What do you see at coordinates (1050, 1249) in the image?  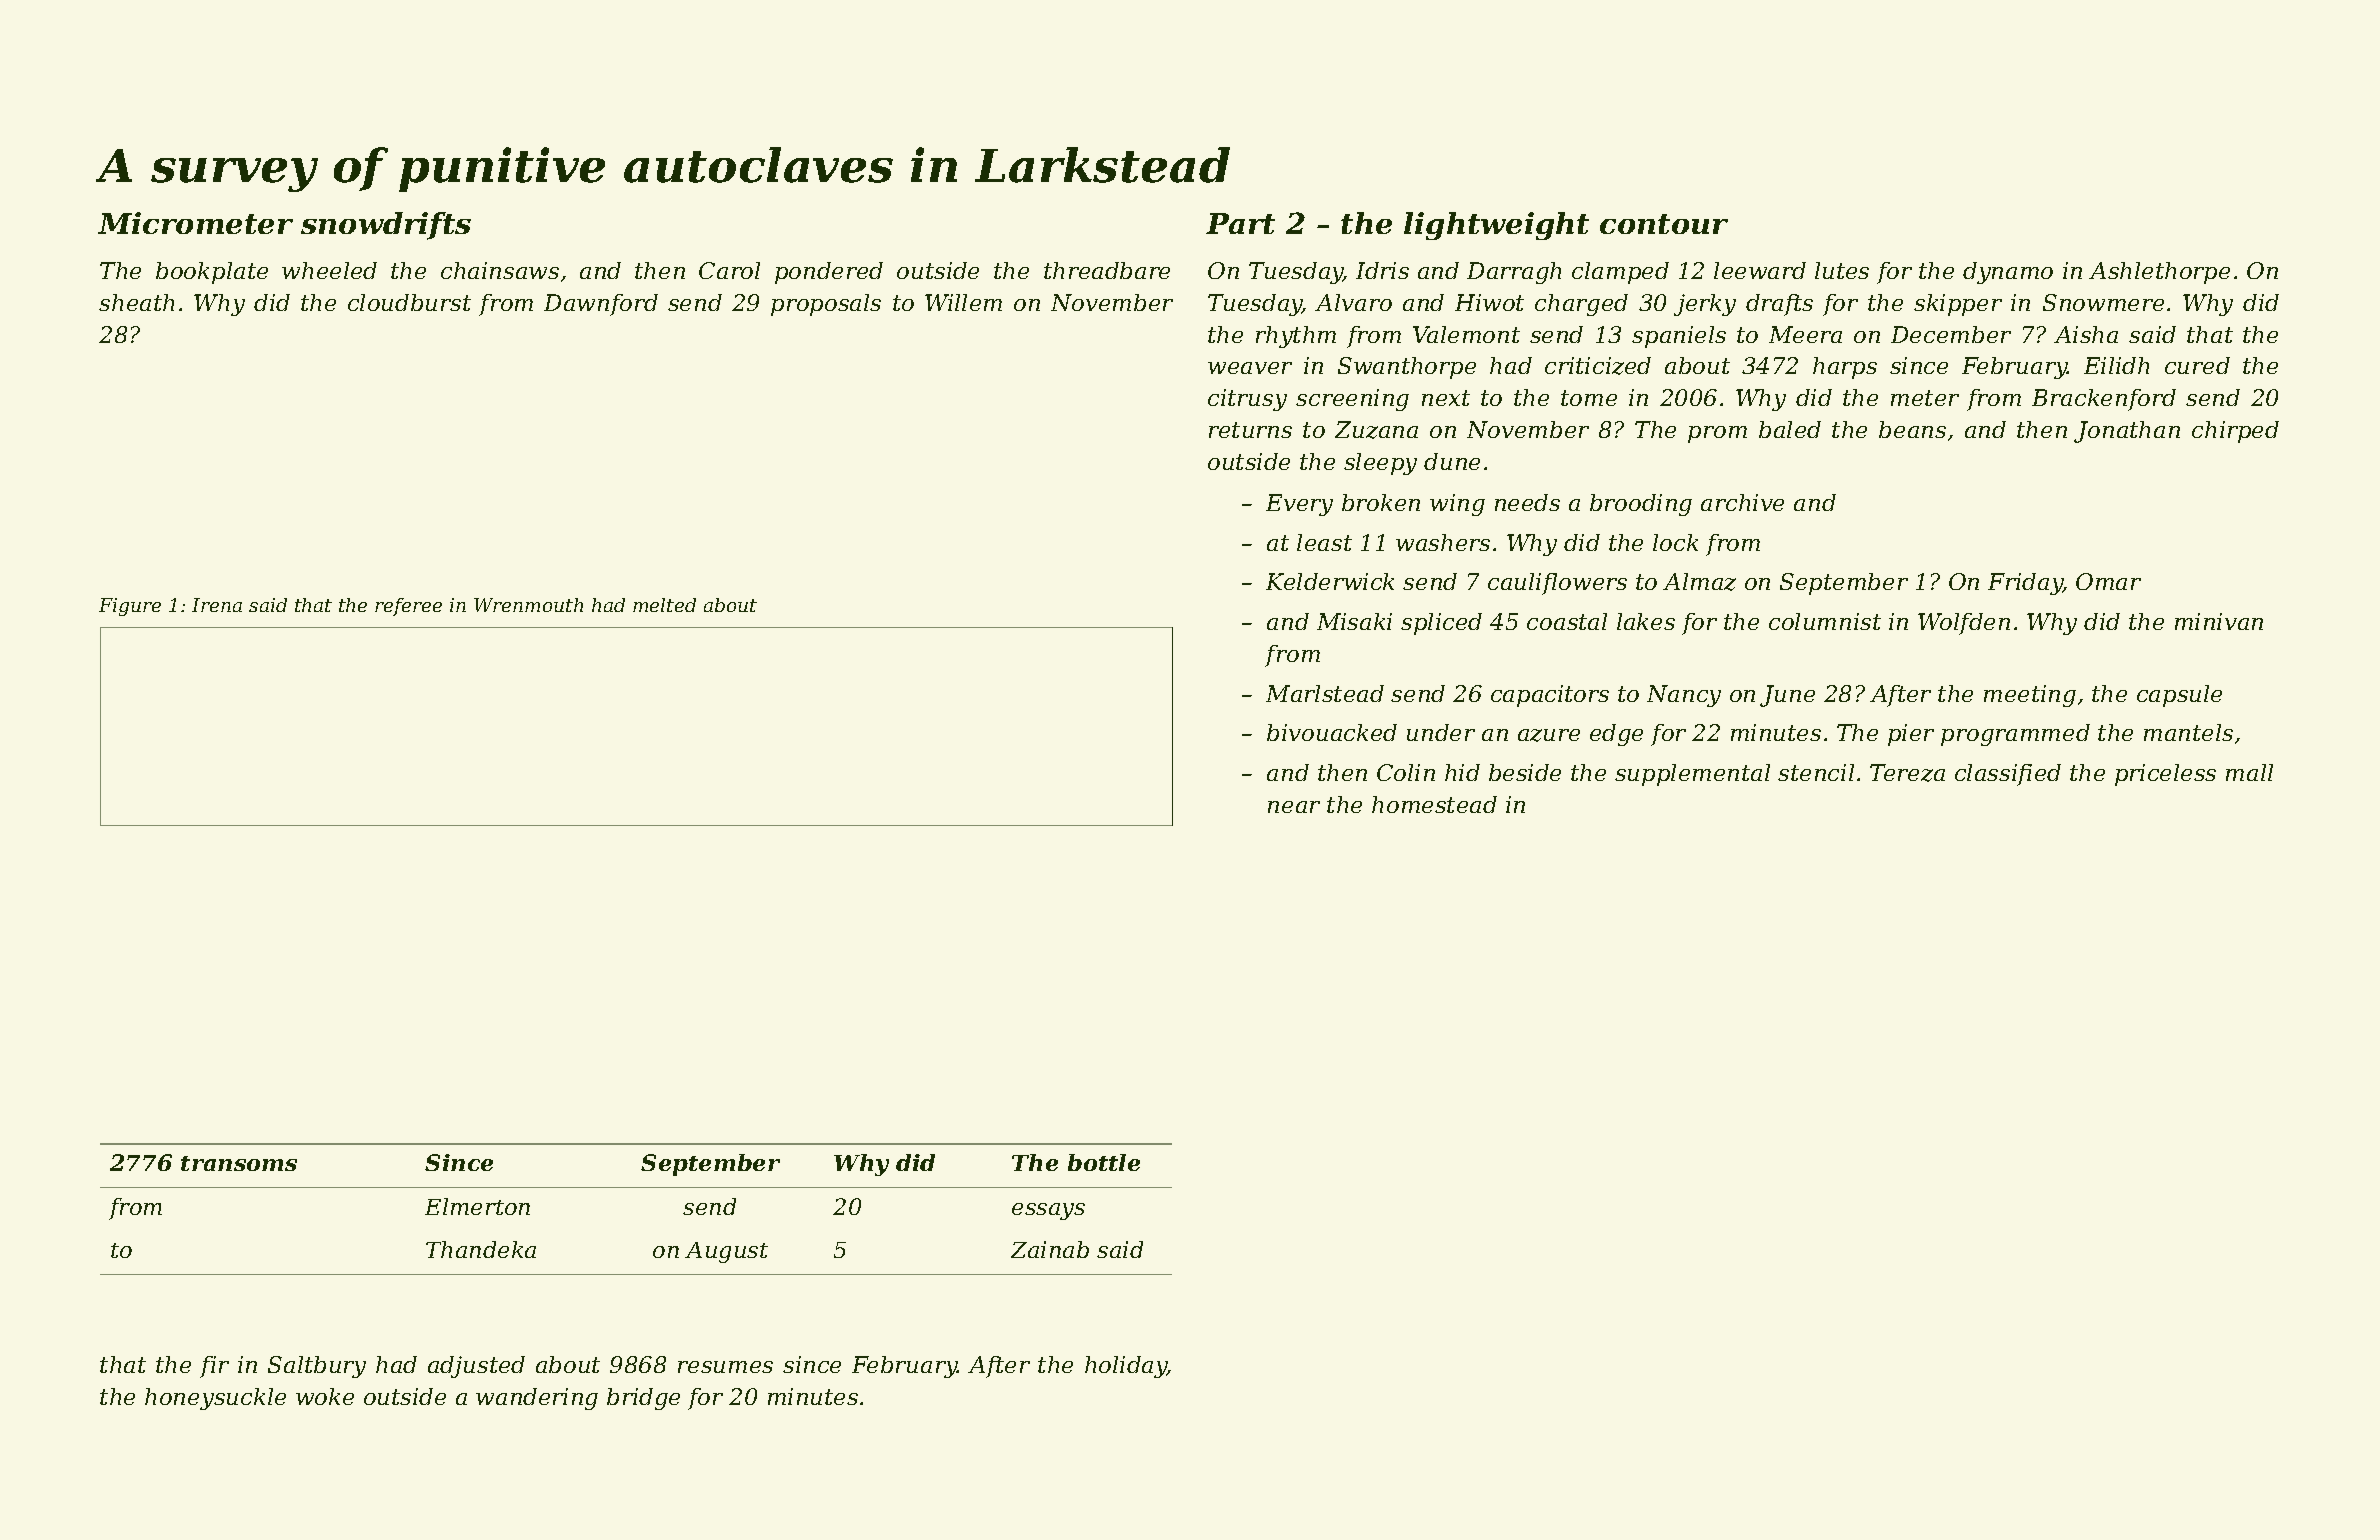 I see `Zainab` at bounding box center [1050, 1249].
